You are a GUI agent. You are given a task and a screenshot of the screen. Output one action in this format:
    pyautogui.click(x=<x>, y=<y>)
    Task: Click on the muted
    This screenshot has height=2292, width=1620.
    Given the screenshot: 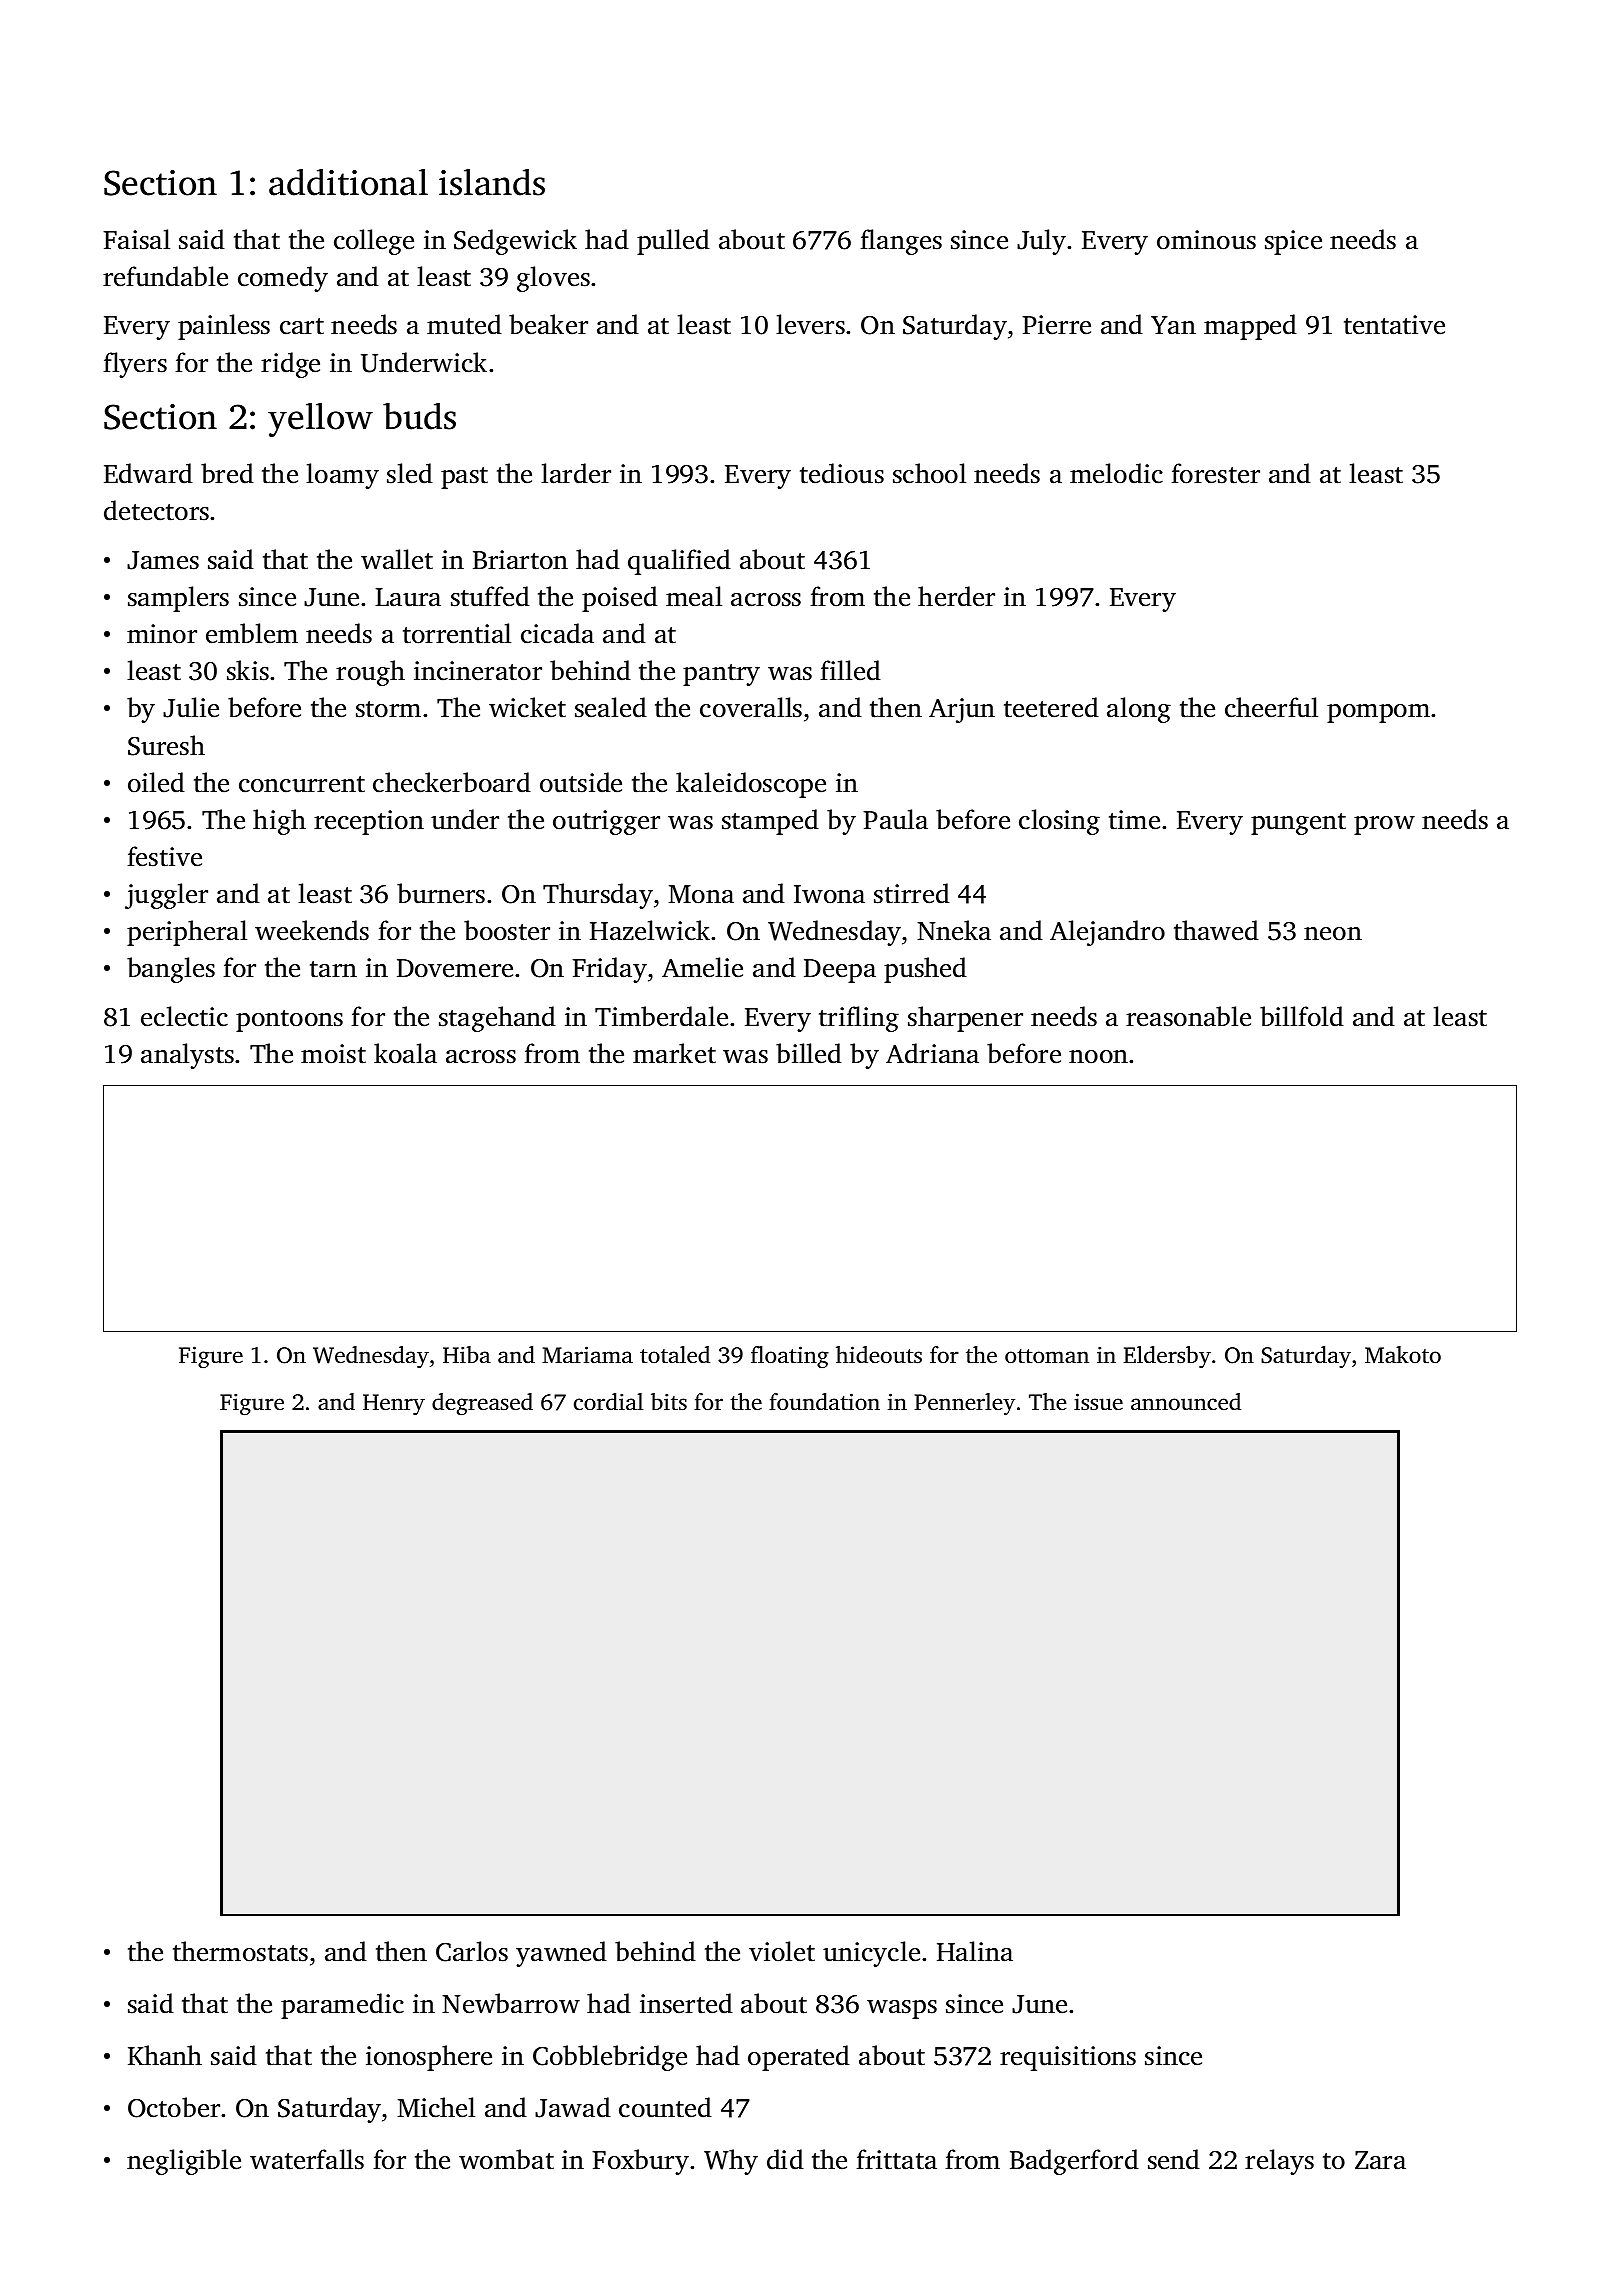 What is the action you would take?
    pyautogui.click(x=464, y=324)
